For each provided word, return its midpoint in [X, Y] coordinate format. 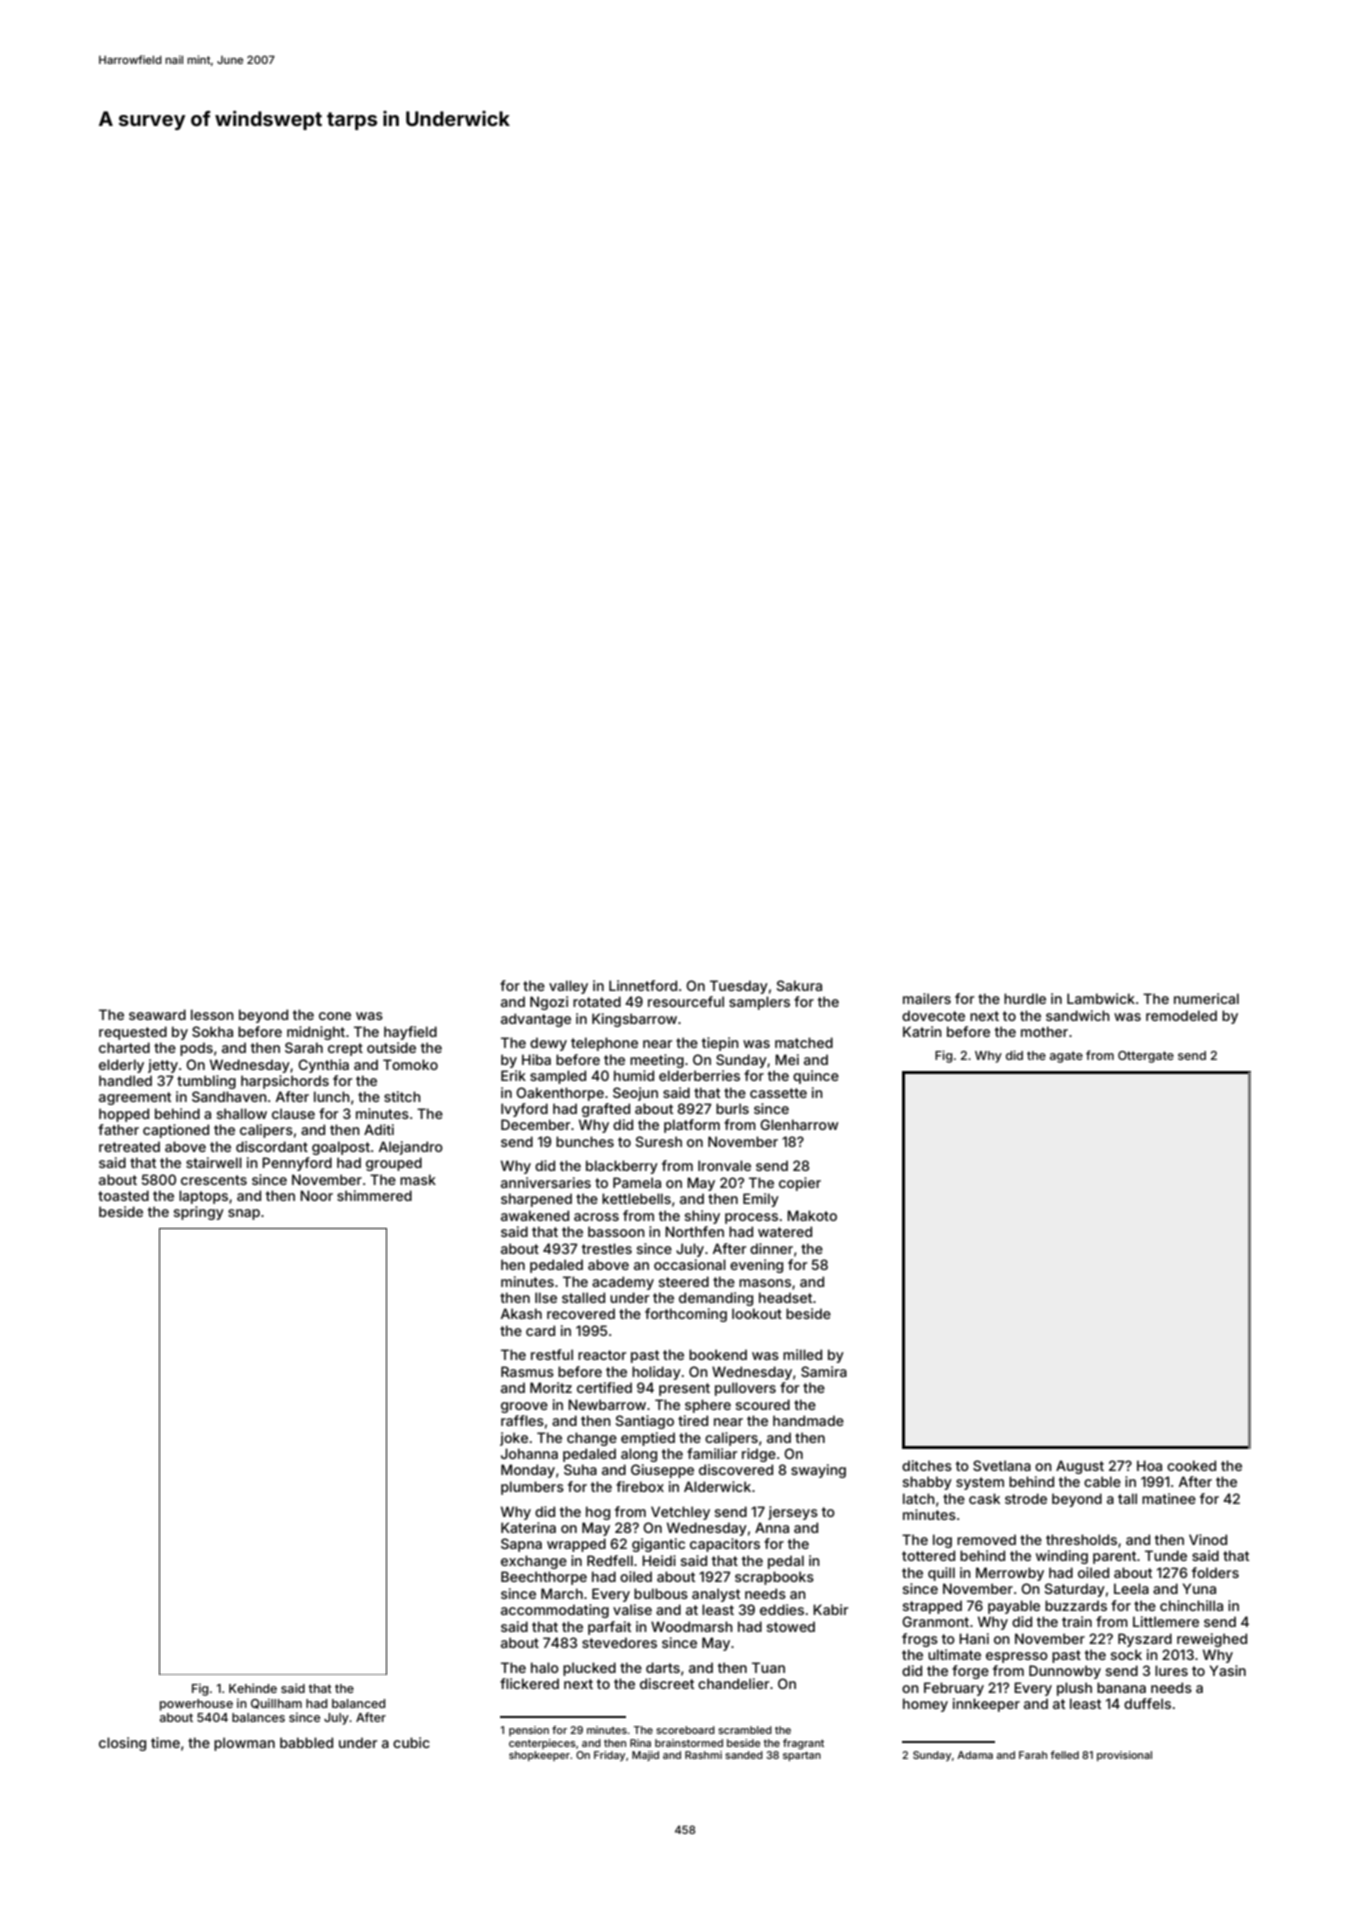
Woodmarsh [692, 1626]
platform [692, 1126]
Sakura [799, 985]
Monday [528, 1471]
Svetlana [1002, 1465]
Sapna [521, 1545]
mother [1044, 1031]
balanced [358, 1703]
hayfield [410, 1033]
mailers [927, 998]
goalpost [341, 1148]
